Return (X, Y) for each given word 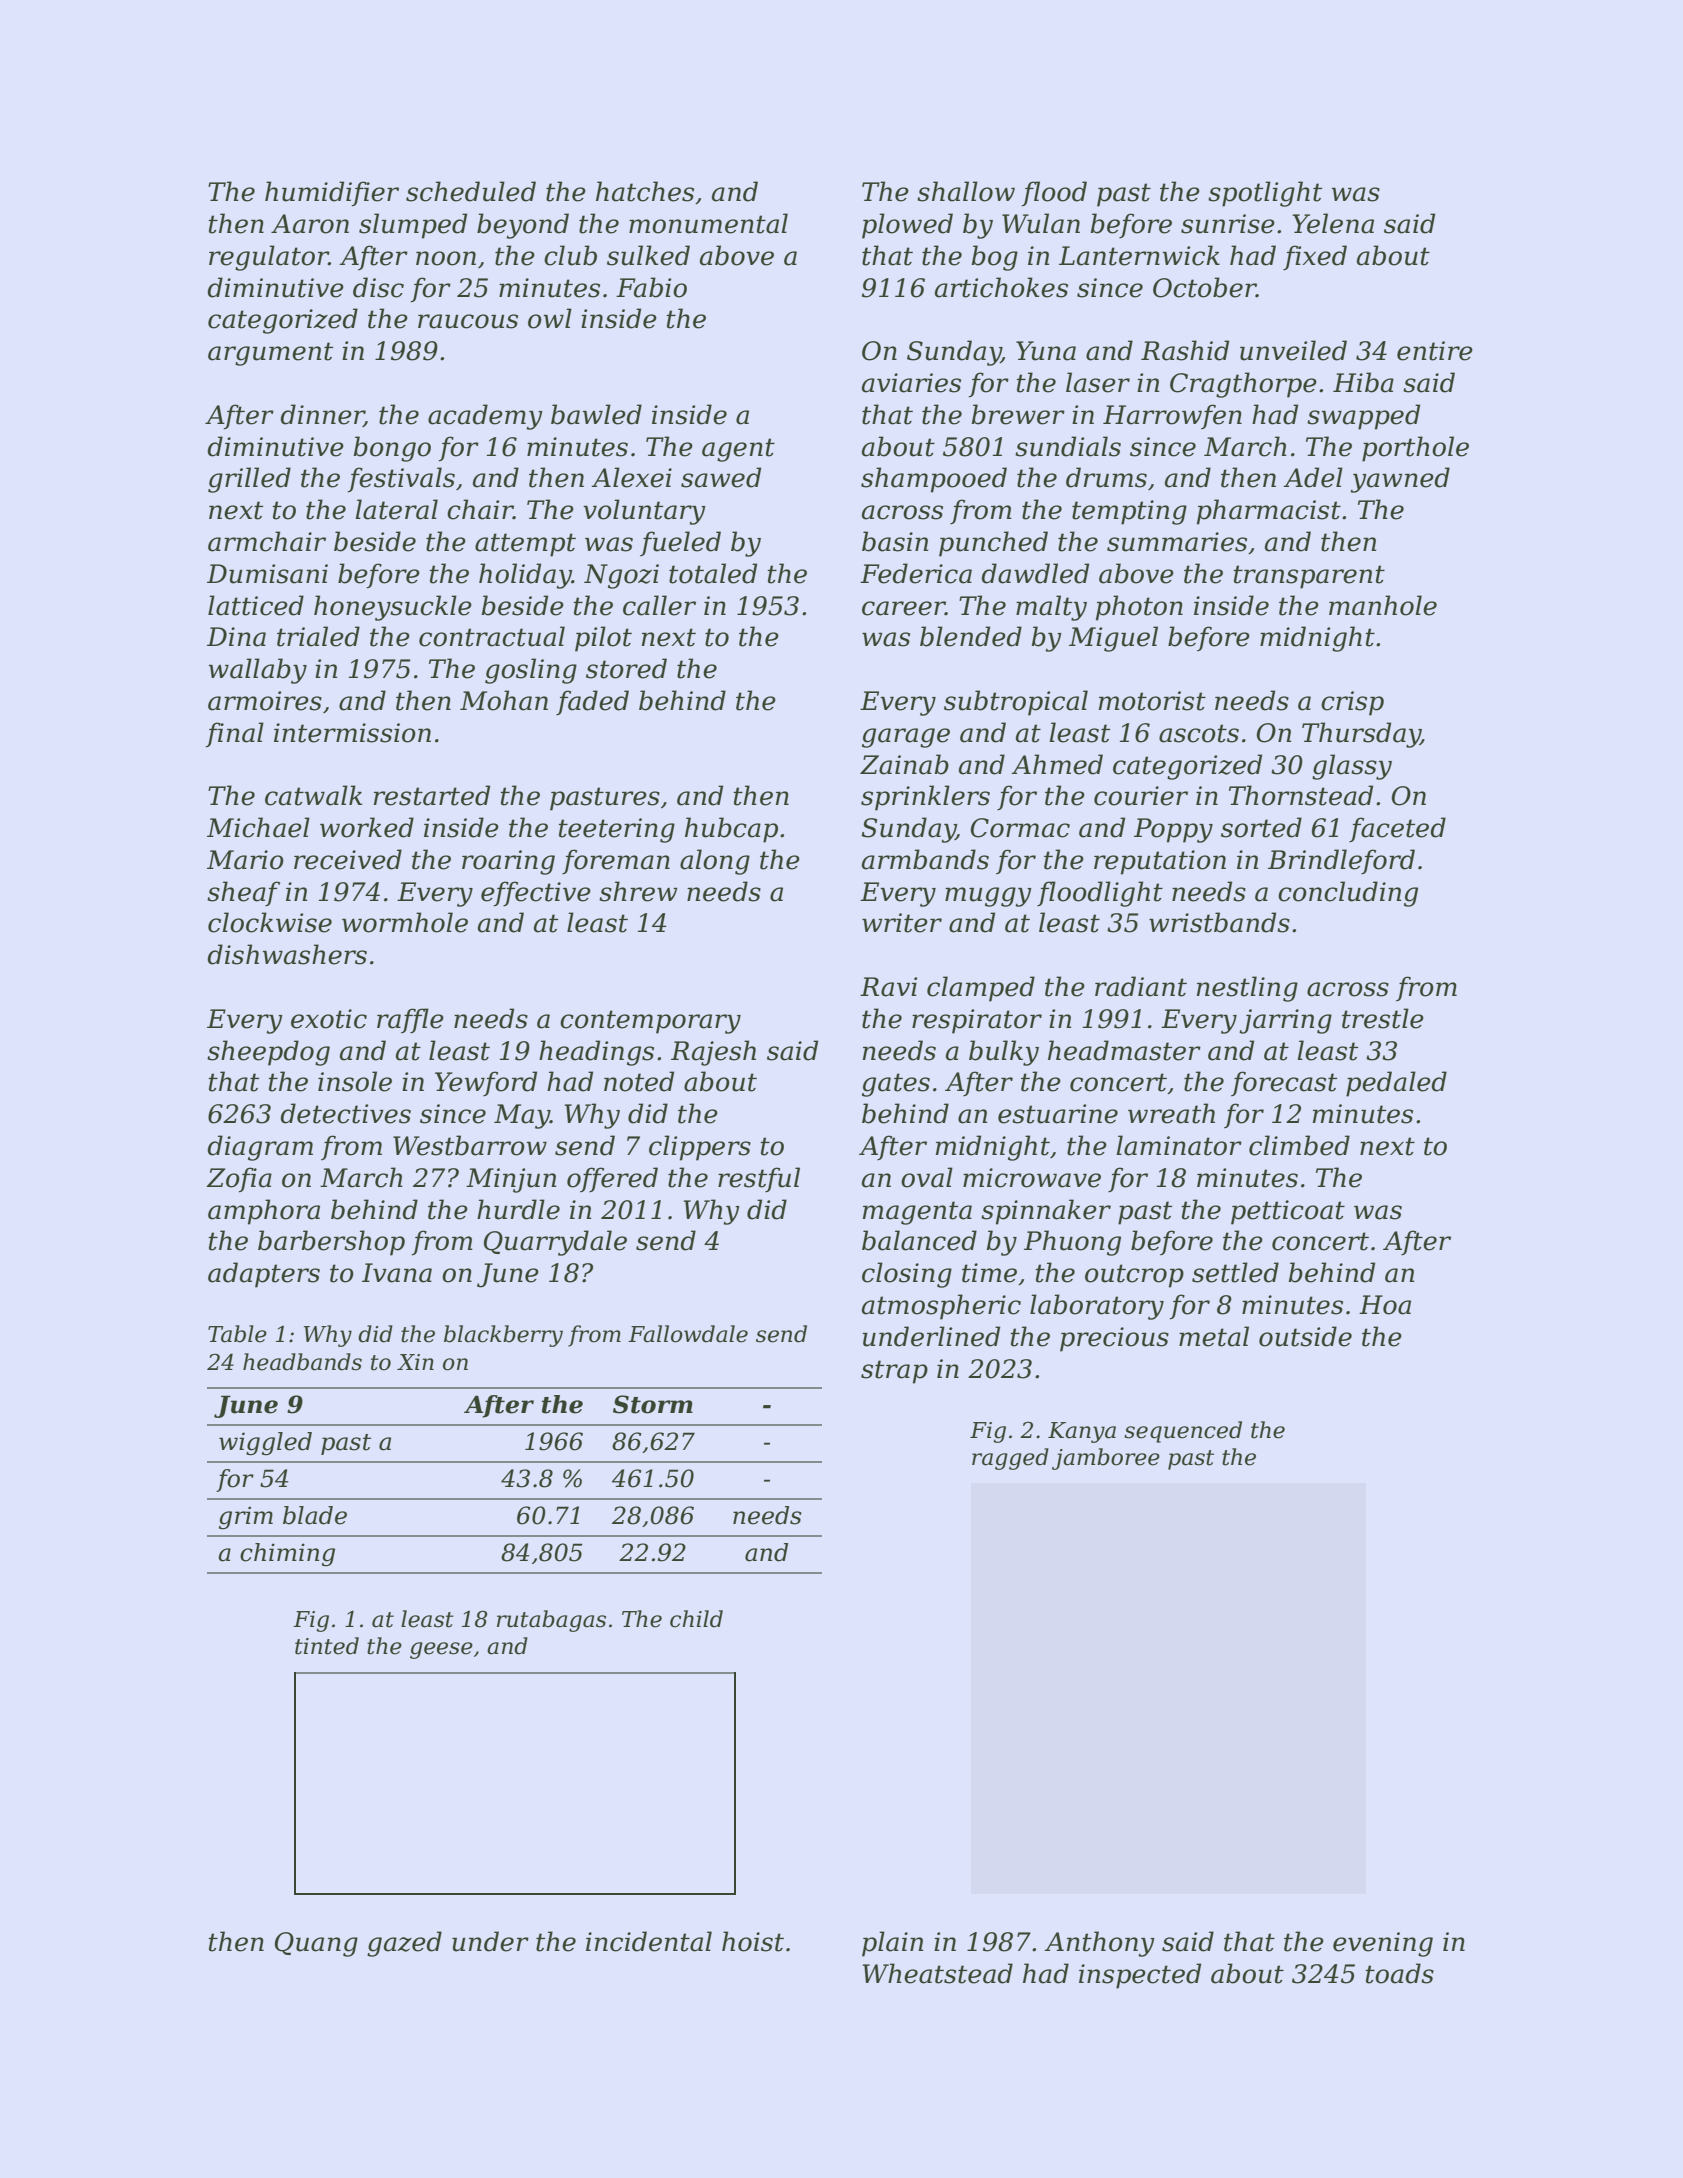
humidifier (332, 194)
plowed (907, 226)
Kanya (1082, 1432)
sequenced (1183, 1432)
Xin (415, 1362)
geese (441, 1650)
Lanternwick (1139, 255)
